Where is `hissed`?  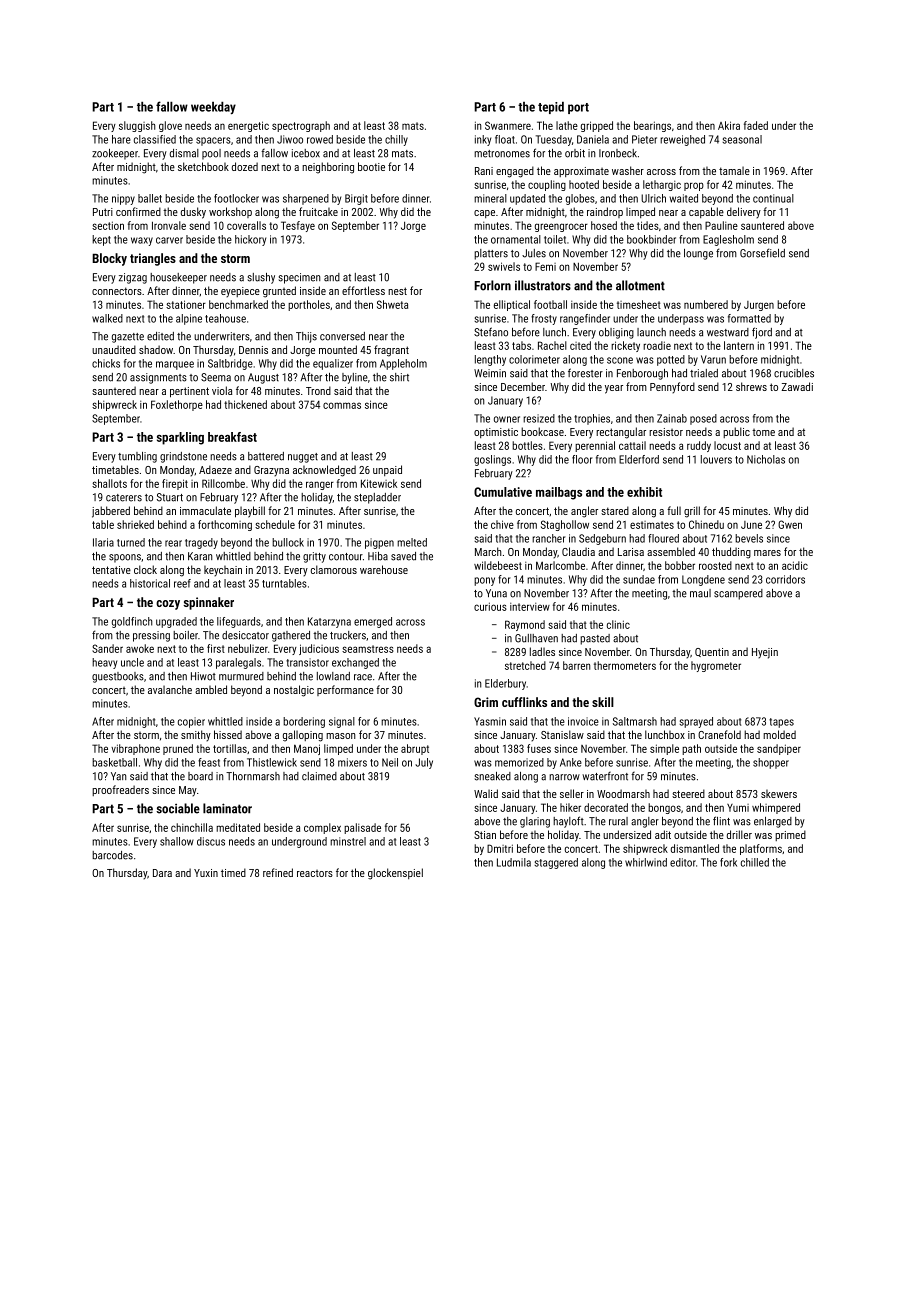
hissed is located at coordinates (228, 734).
